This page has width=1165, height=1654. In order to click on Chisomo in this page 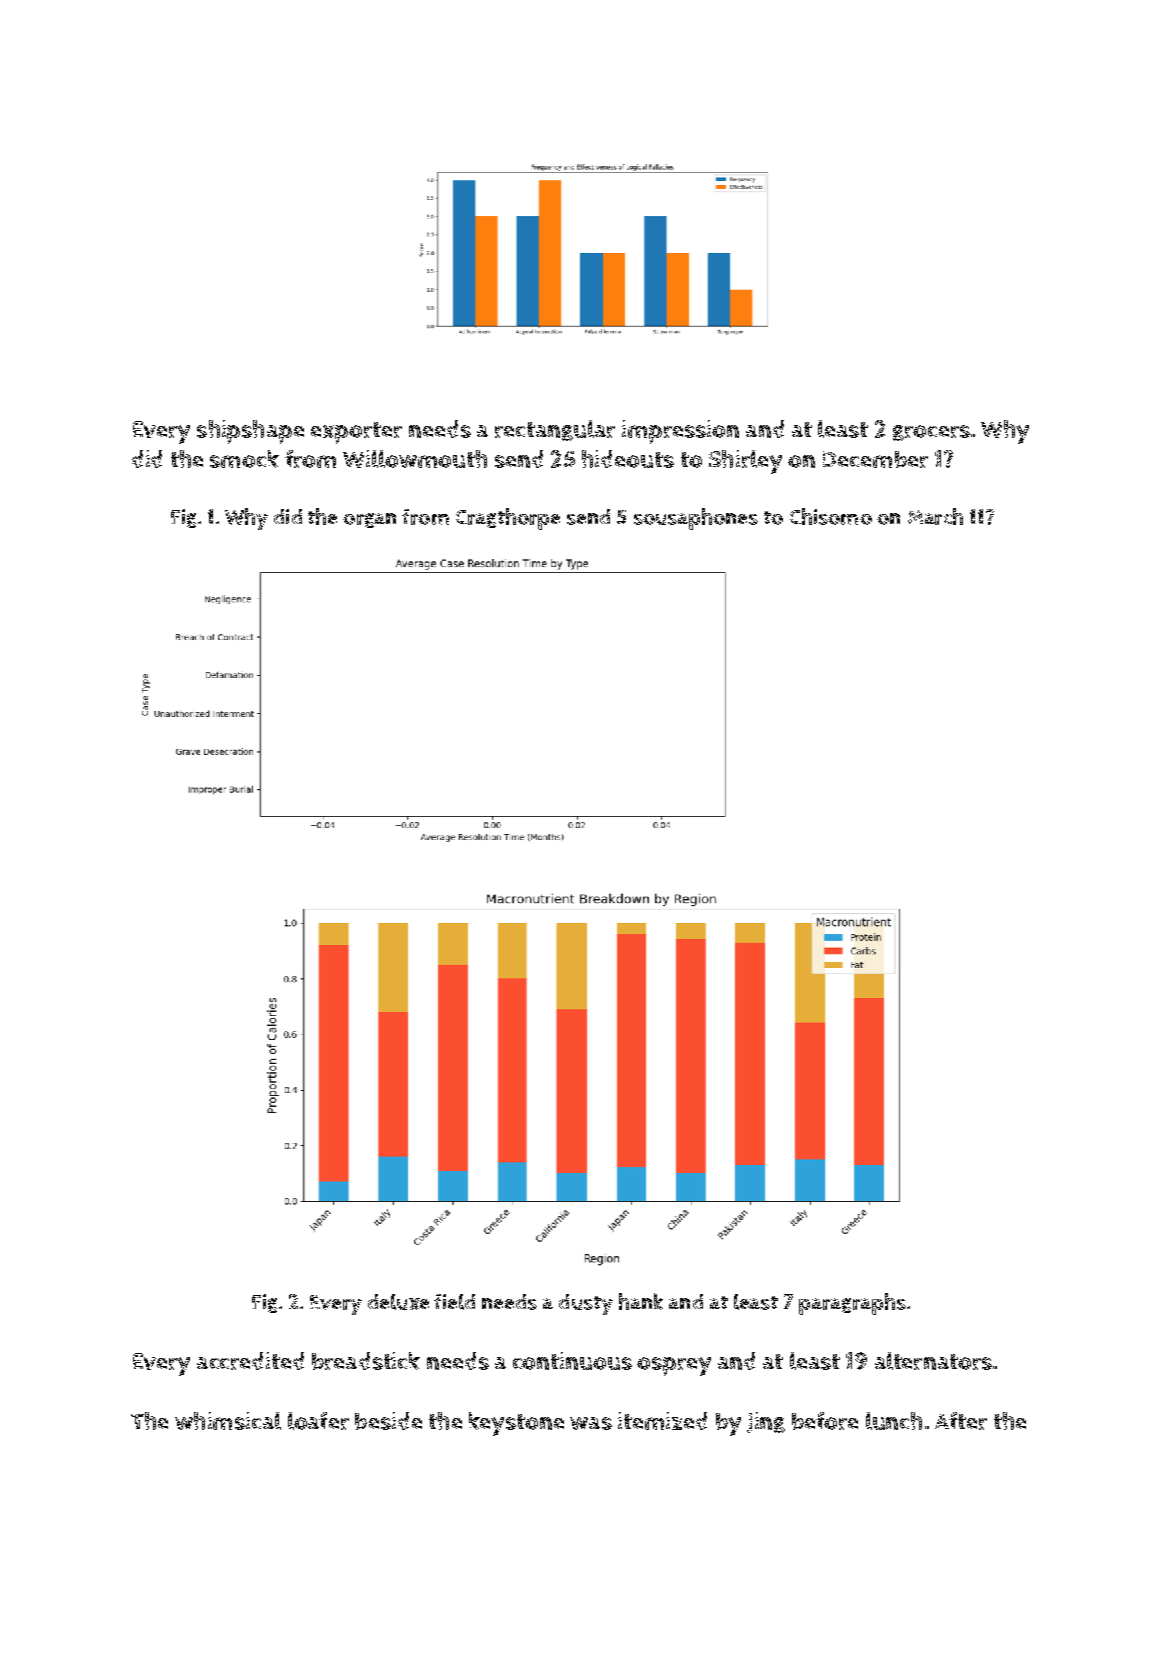, I will do `click(831, 516)`.
